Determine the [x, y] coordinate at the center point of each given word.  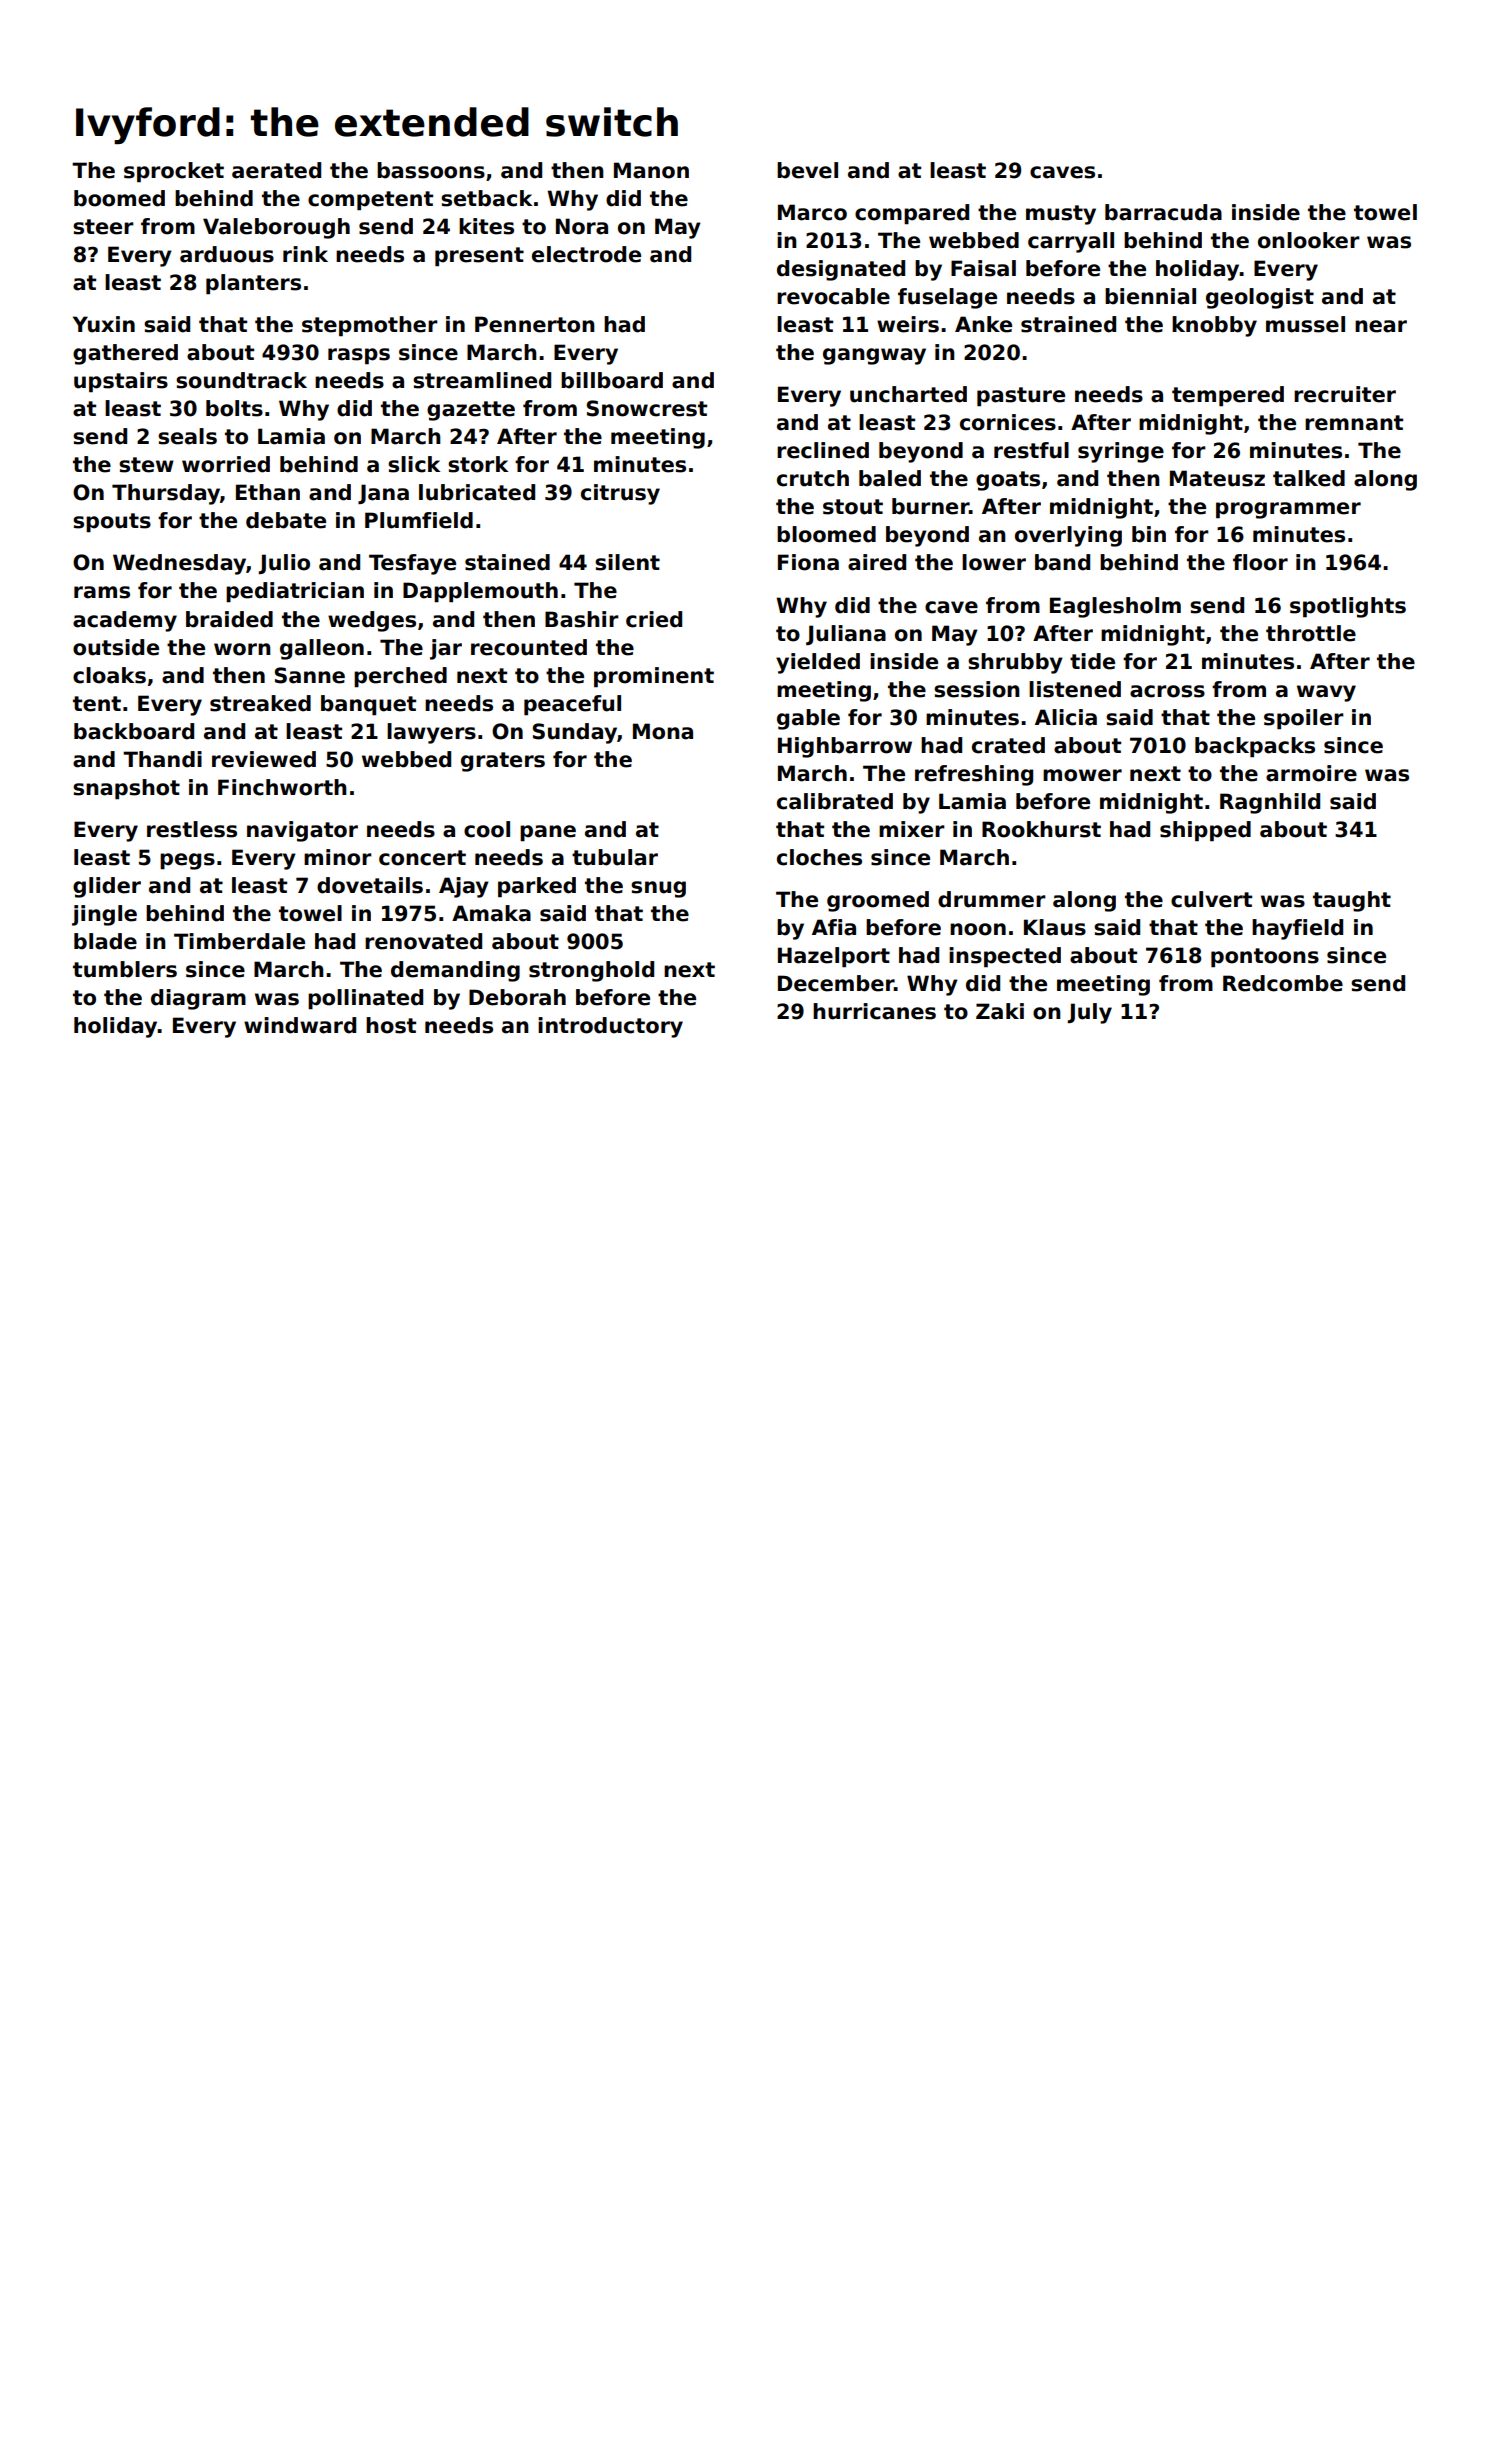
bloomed [826, 534]
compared [912, 214]
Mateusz [1217, 478]
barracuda [1163, 212]
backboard [134, 731]
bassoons [431, 170]
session [977, 689]
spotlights [1348, 607]
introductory [610, 1027]
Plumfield [419, 520]
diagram [198, 999]
